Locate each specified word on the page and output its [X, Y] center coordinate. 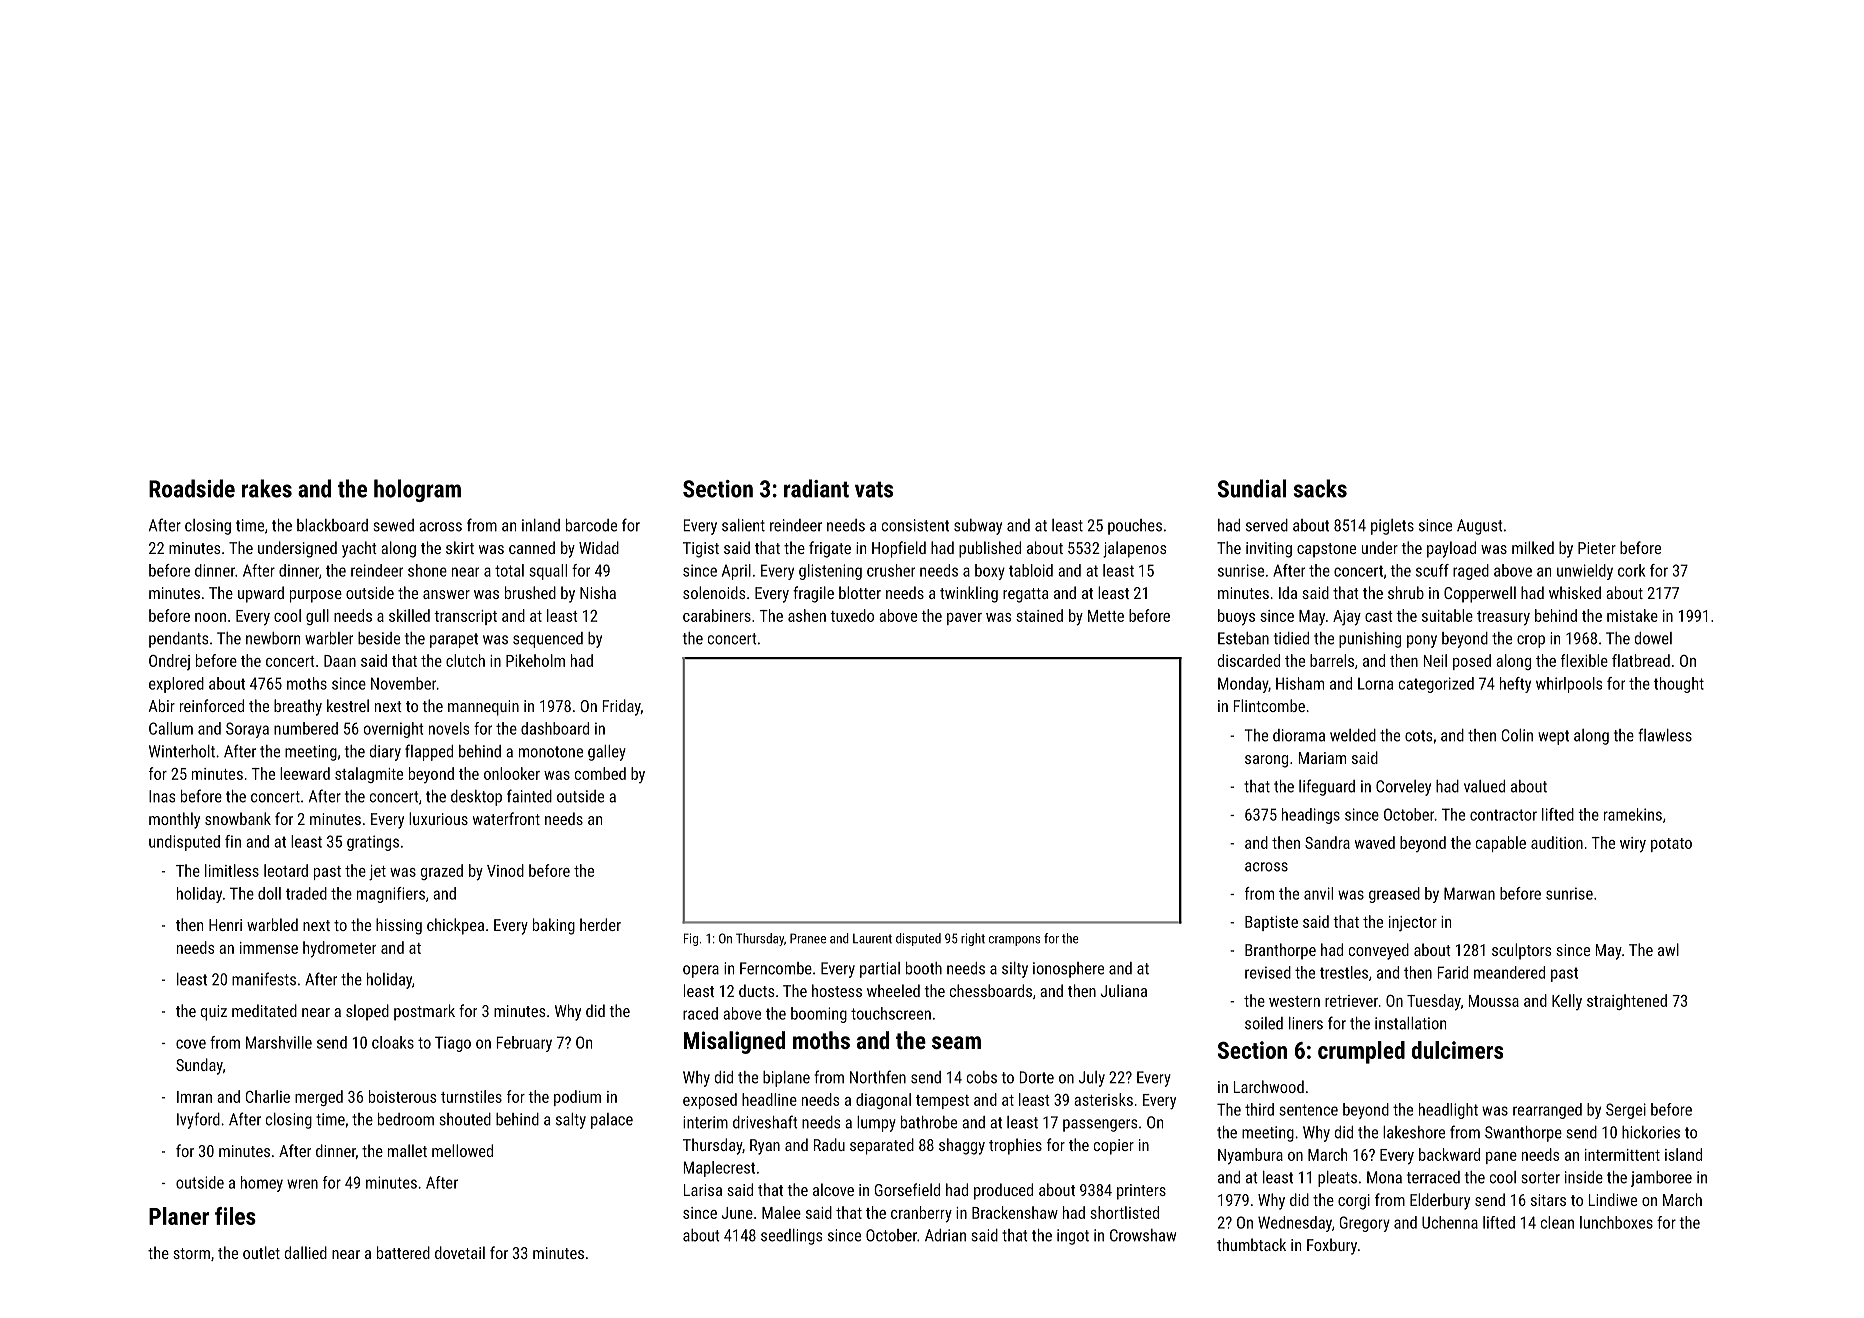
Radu [829, 1144]
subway [978, 527]
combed [600, 773]
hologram [417, 490]
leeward [305, 773]
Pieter [1597, 548]
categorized [1436, 685]
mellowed [462, 1150]
